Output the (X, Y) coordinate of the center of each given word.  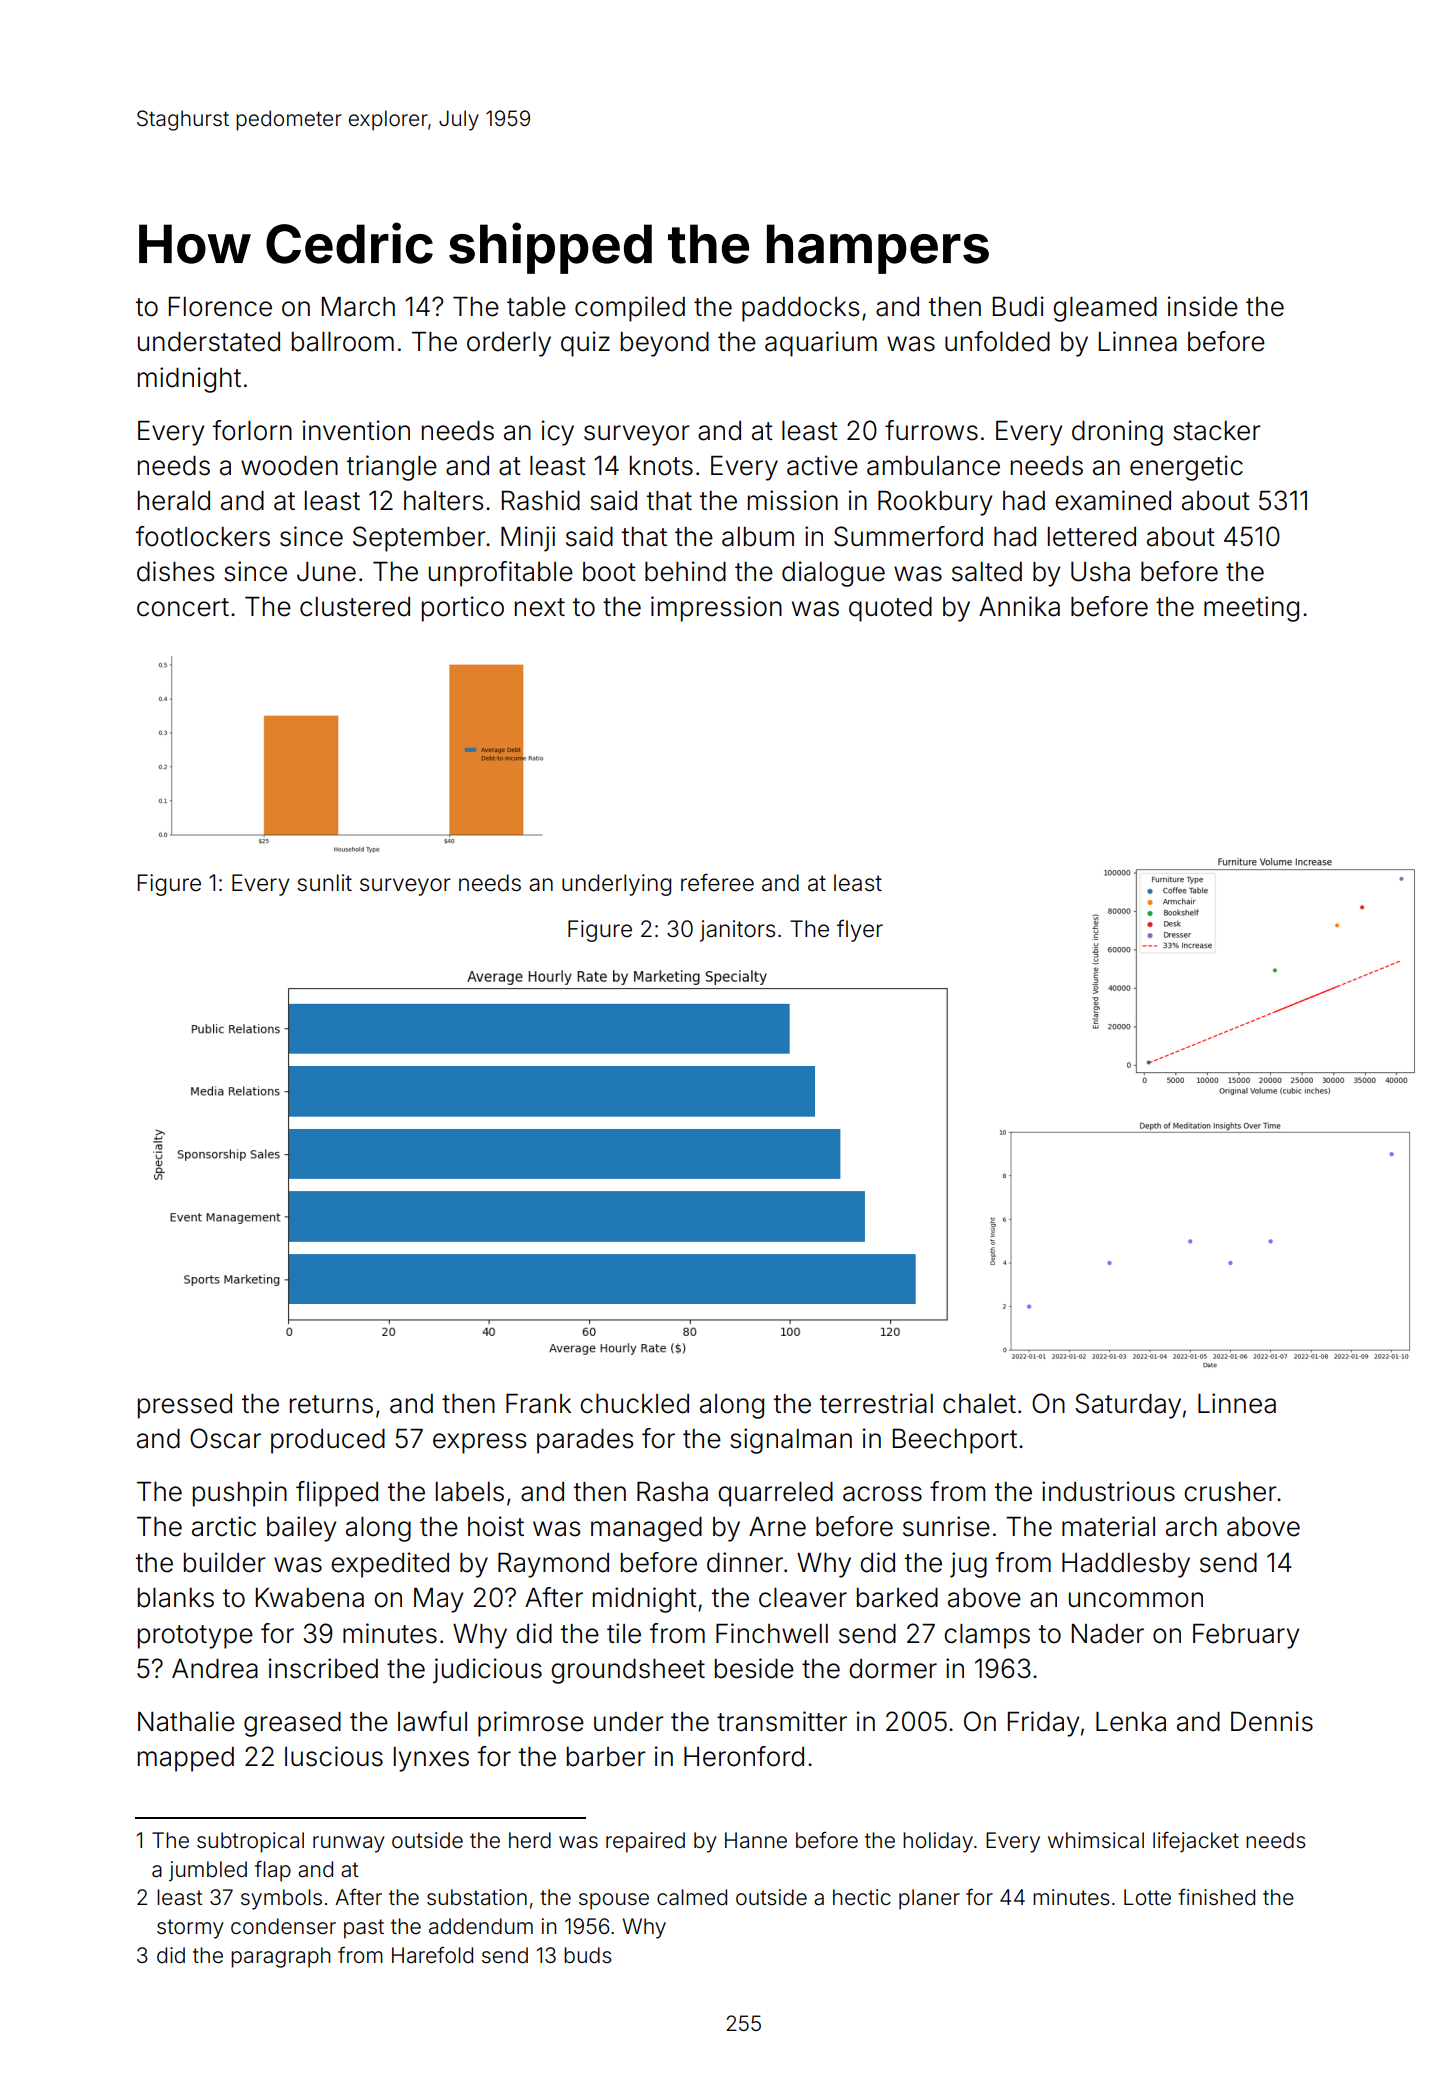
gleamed (1105, 309)
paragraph (280, 1957)
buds (588, 1955)
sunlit (324, 883)
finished (1216, 1897)
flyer (860, 930)
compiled (630, 309)
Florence (220, 307)
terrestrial (876, 1403)
